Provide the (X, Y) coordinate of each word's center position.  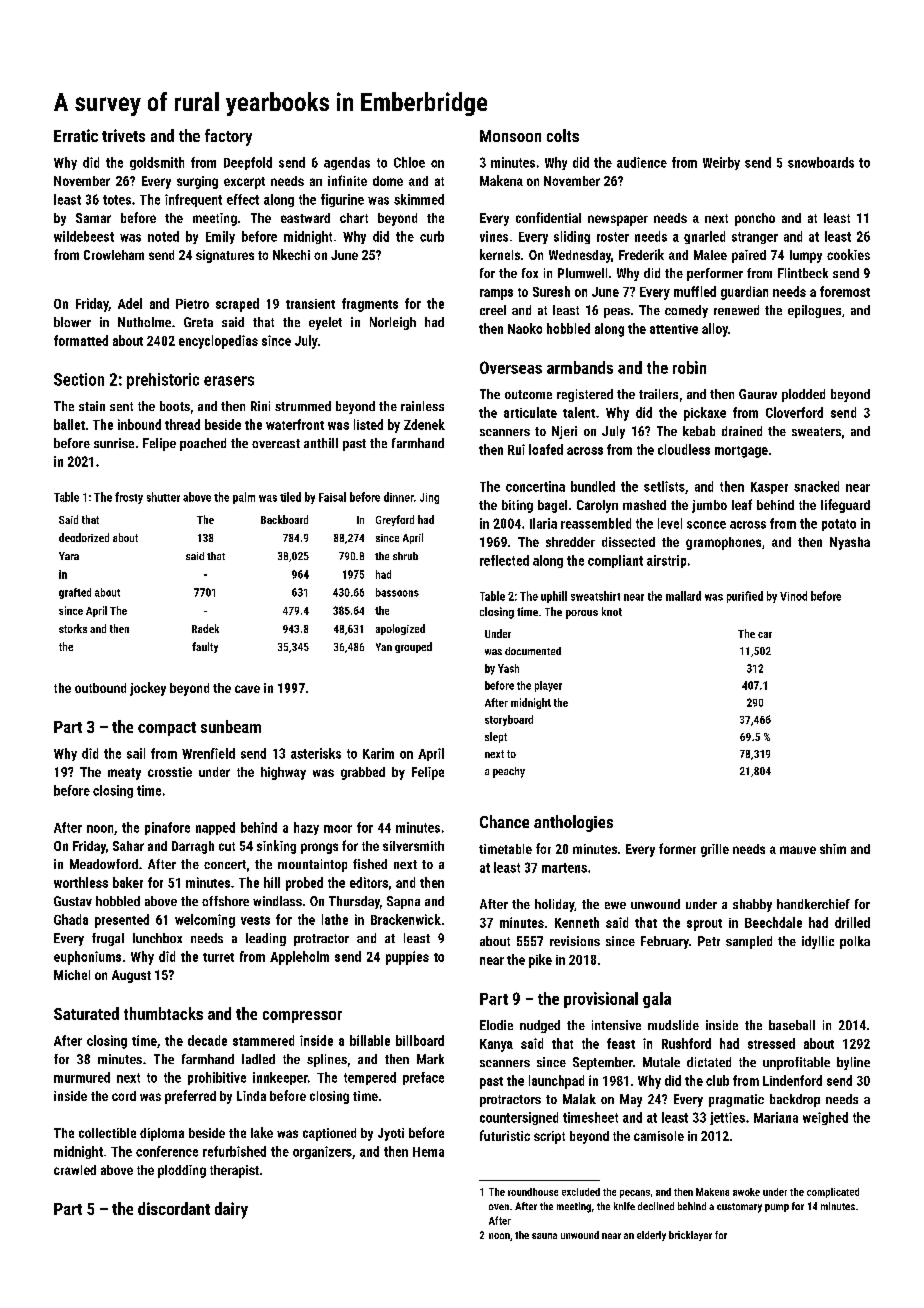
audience (642, 162)
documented (533, 651)
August (131, 976)
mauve (798, 850)
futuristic (505, 1135)
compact (167, 729)
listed (368, 424)
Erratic (76, 135)
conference (167, 1151)
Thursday (354, 902)
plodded (803, 395)
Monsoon (510, 136)
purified (745, 597)
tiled (290, 497)
